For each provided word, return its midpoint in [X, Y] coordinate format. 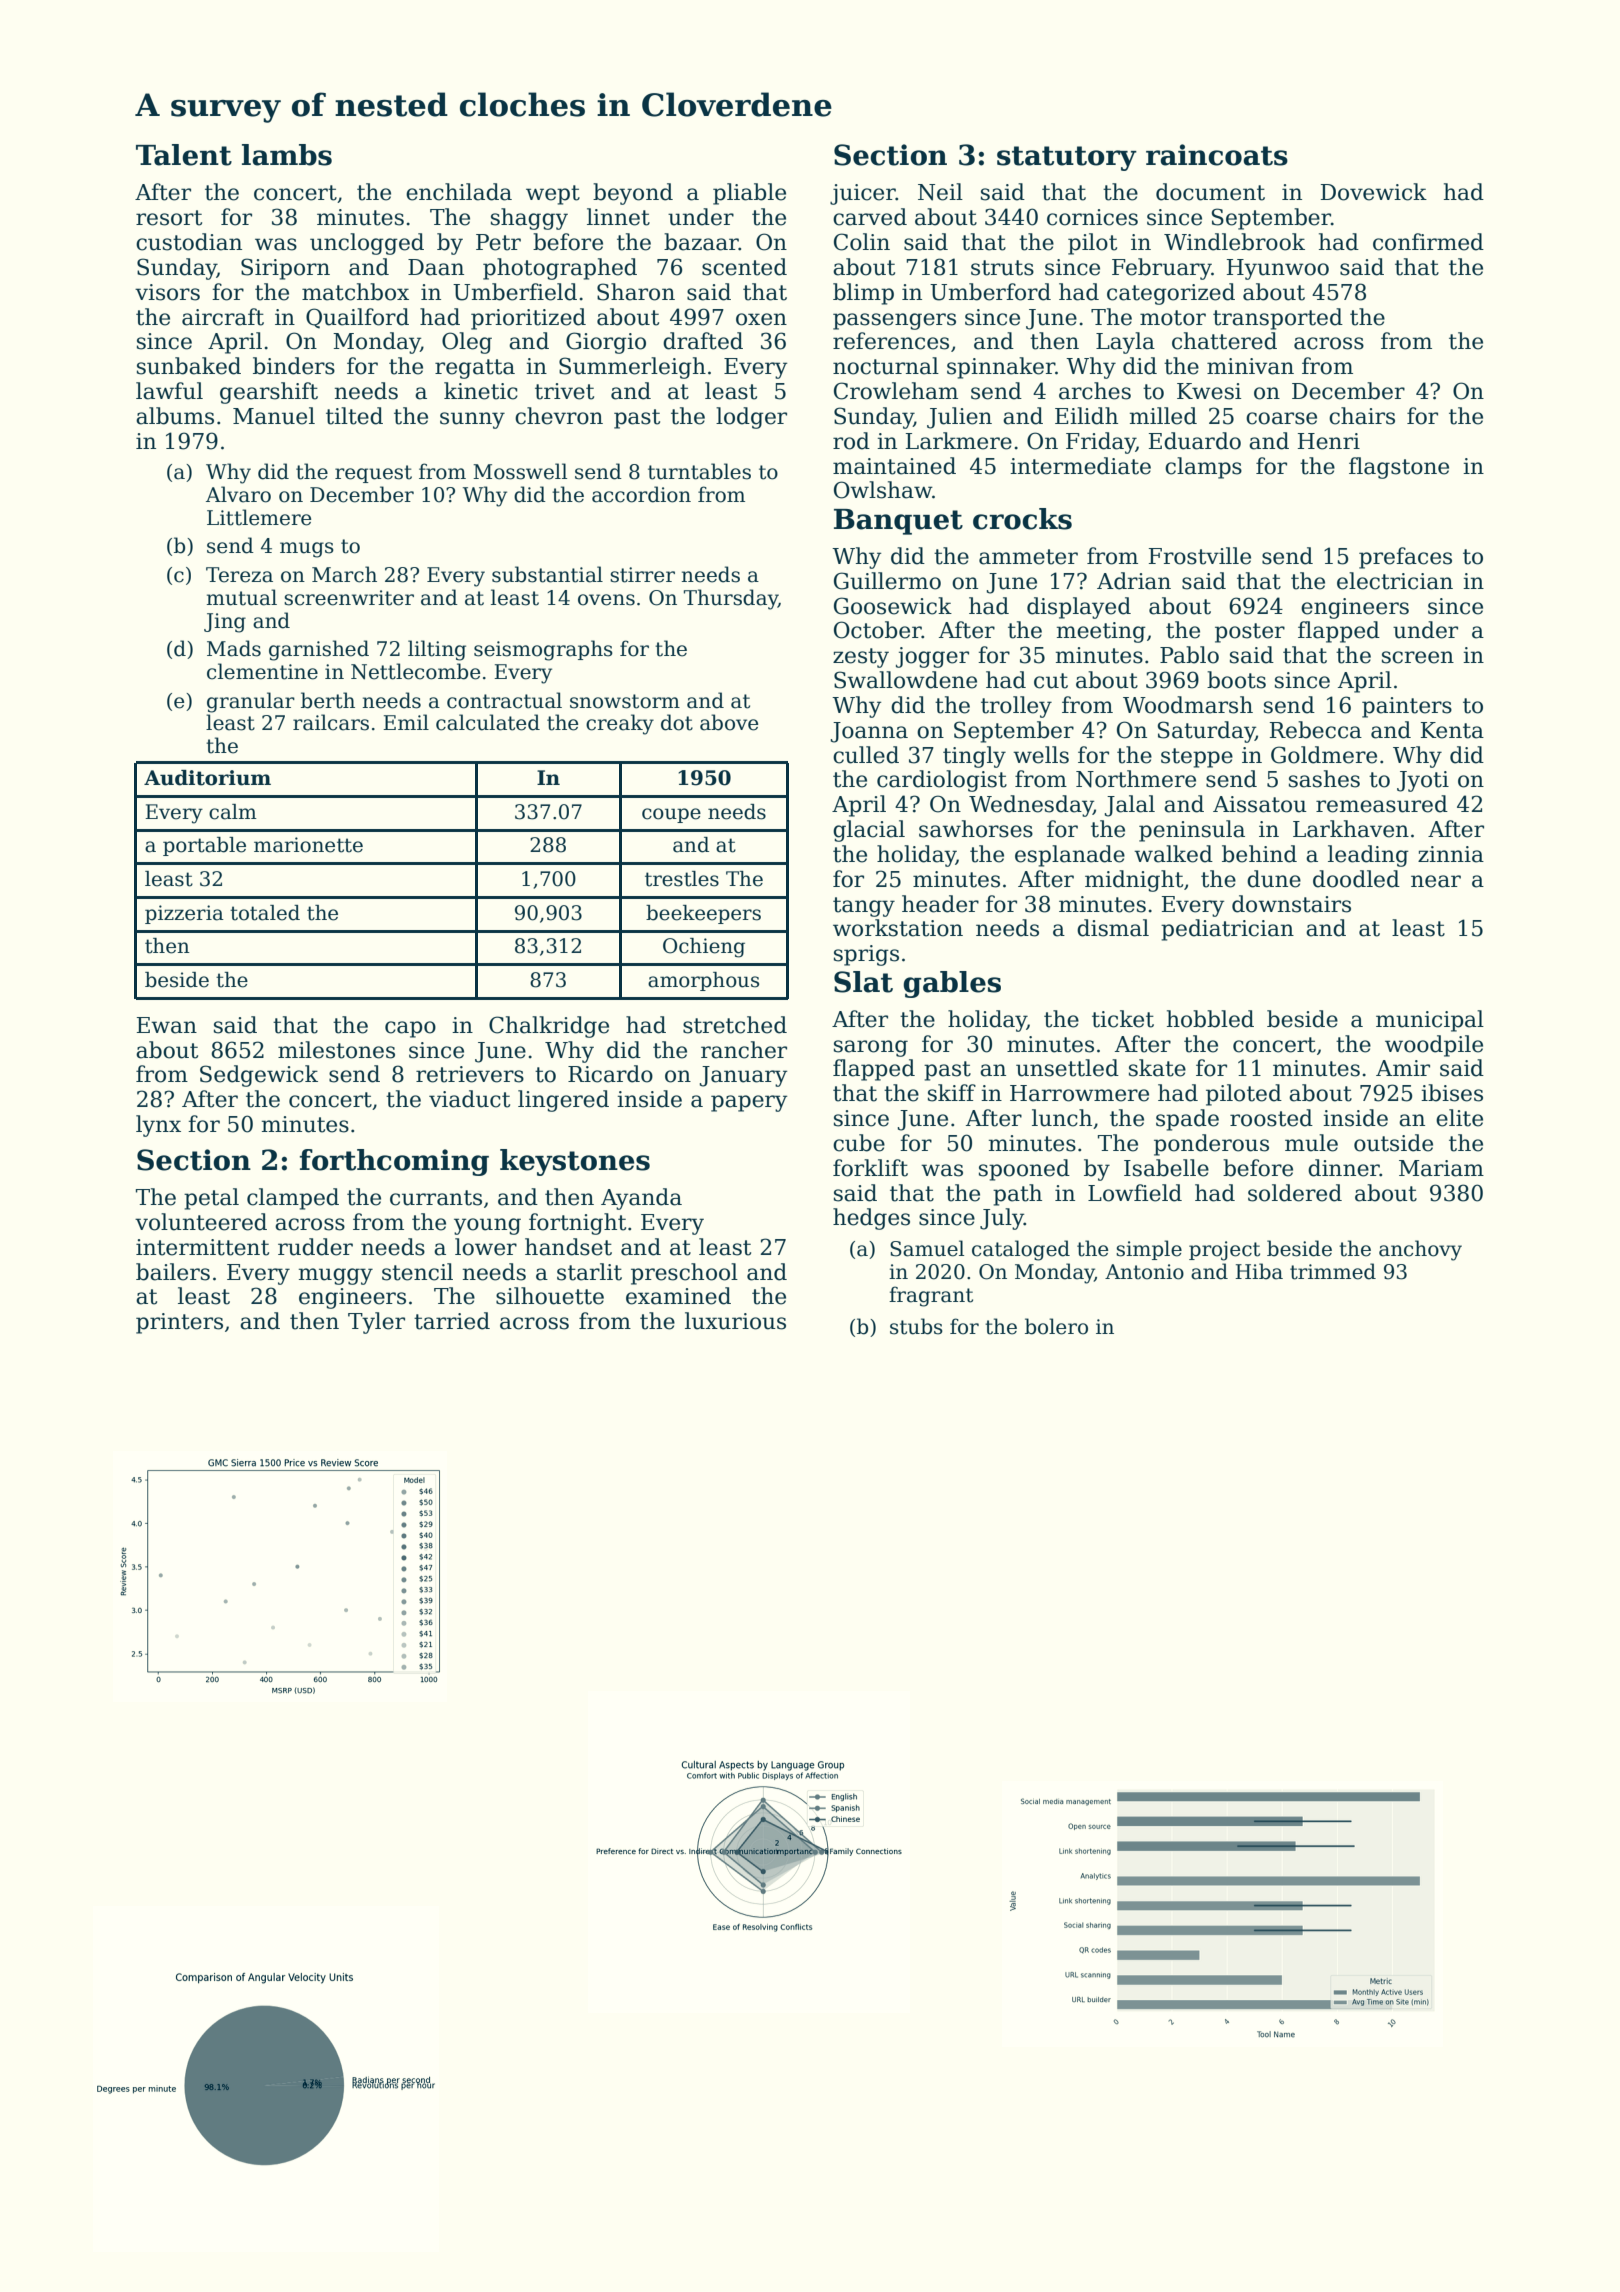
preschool [684, 1274]
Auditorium [207, 778]
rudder [315, 1247]
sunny [472, 420]
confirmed [1428, 242]
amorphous [703, 981]
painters [1407, 707]
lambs [287, 155]
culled [866, 755]
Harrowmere [1079, 1093]
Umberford [990, 292]
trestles [682, 879]
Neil [940, 192]
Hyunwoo [1278, 269]
